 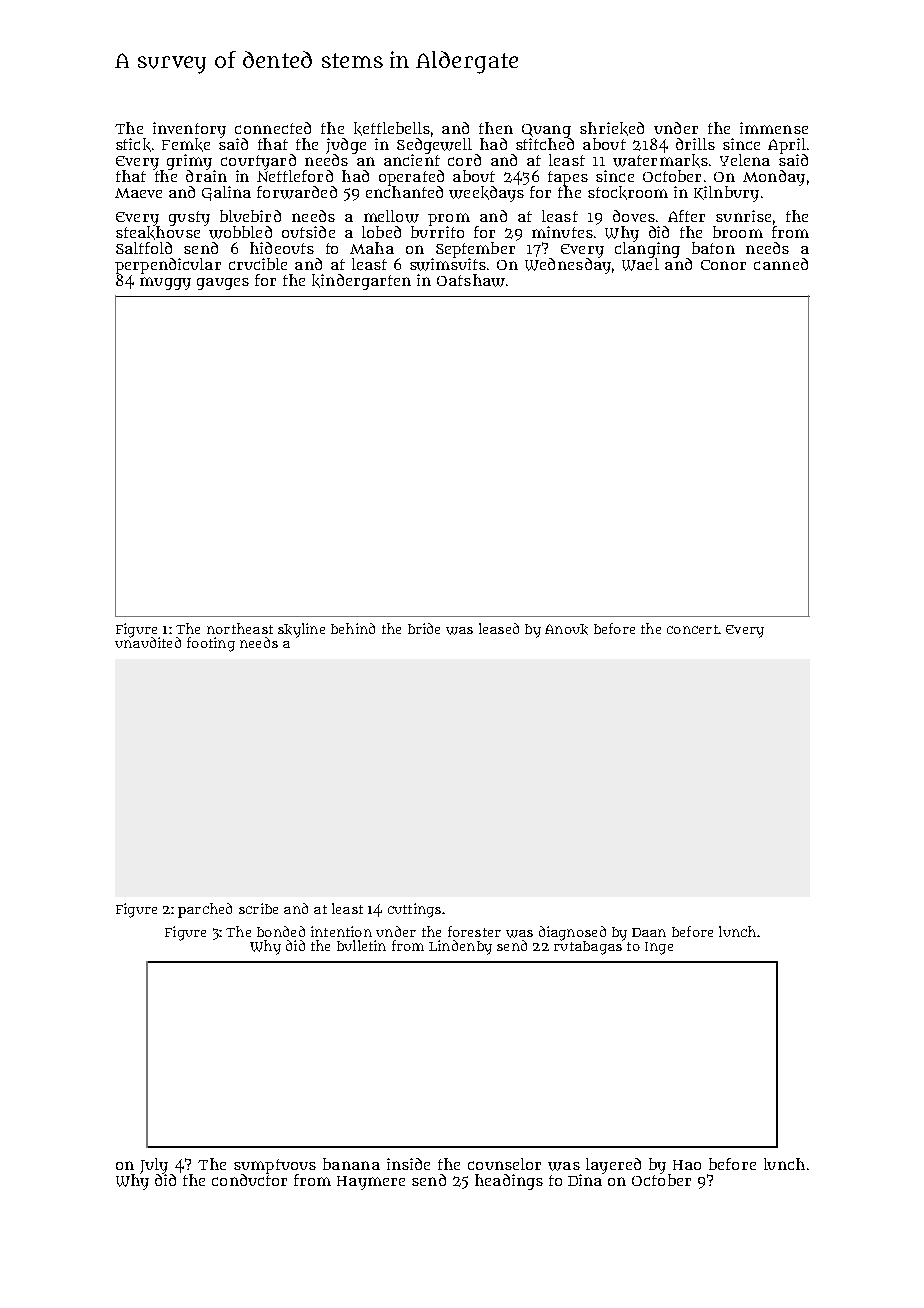 What do you see at coordinates (723, 265) in the screenshot?
I see `Conor` at bounding box center [723, 265].
